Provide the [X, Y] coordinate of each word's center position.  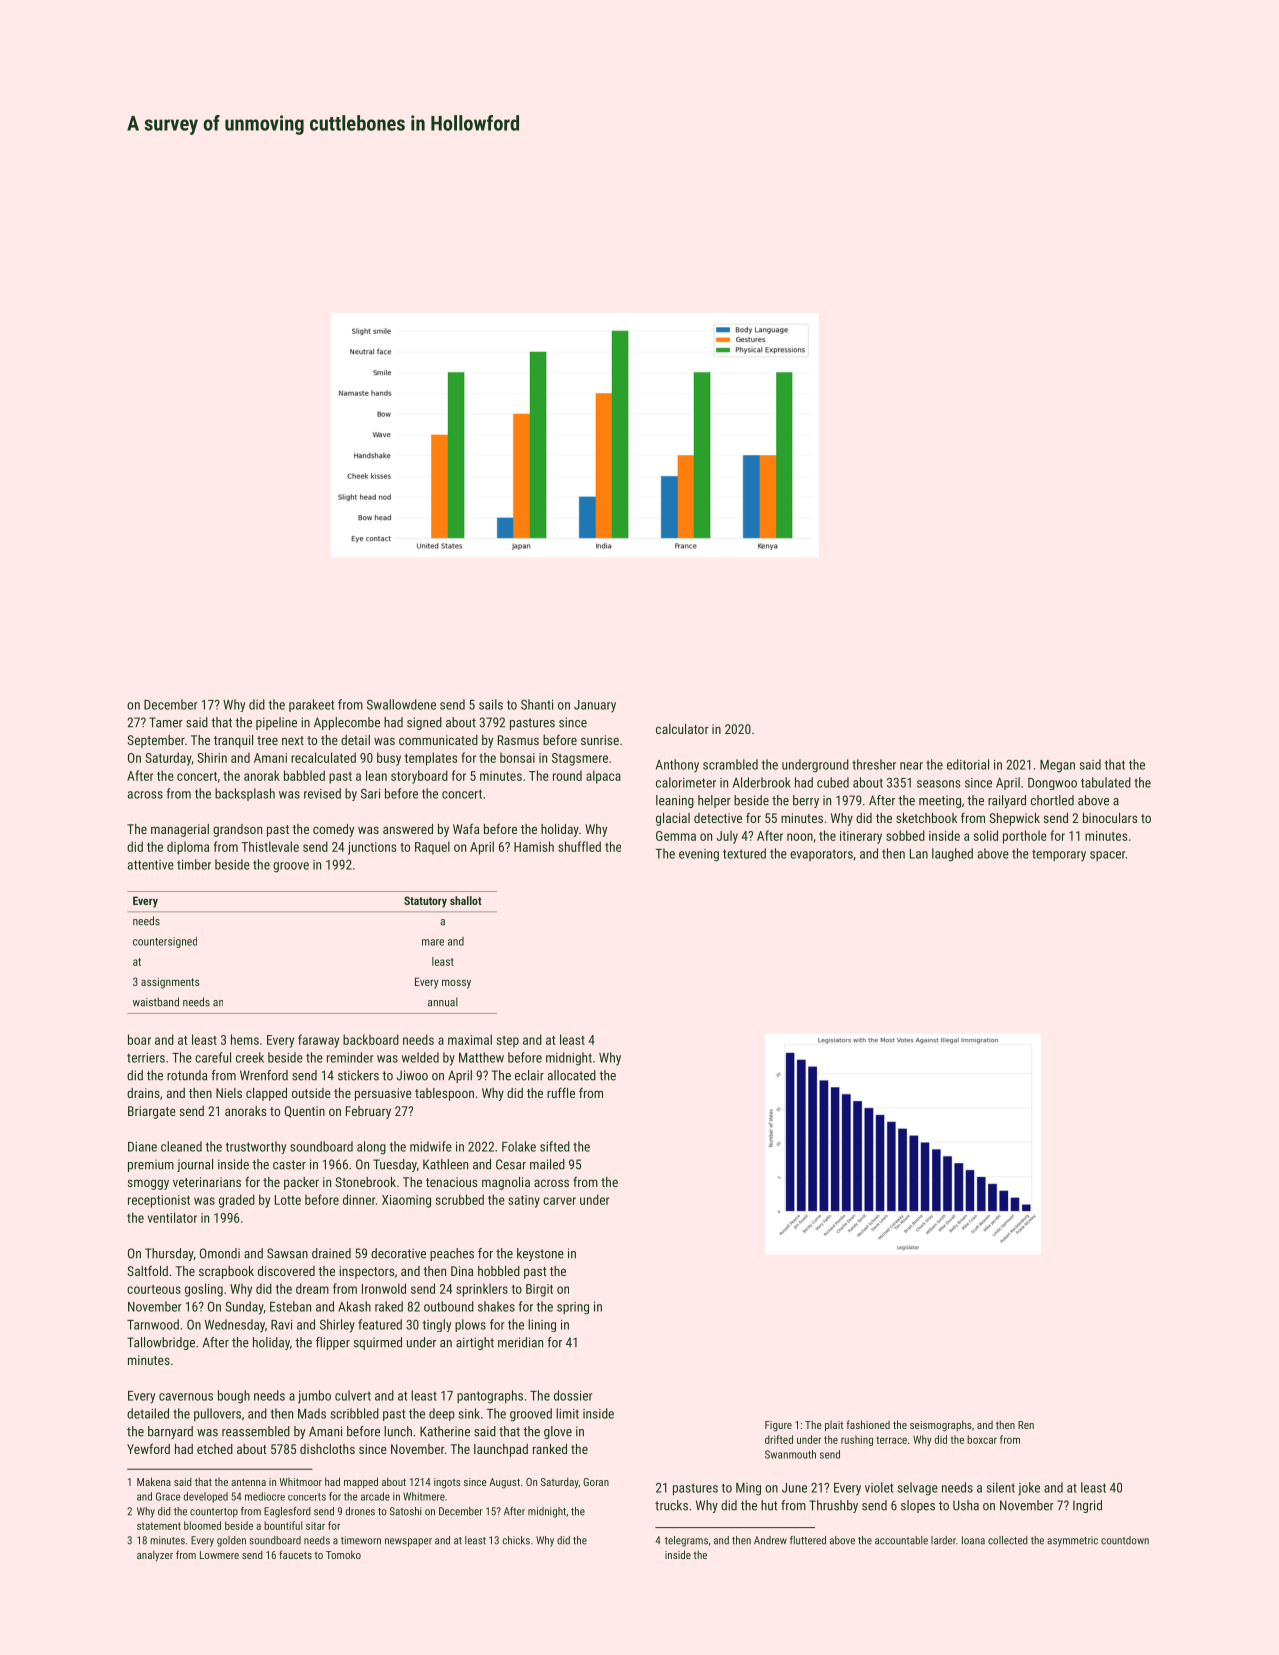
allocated [572, 1075]
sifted [555, 1146]
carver [559, 1201]
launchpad [501, 1450]
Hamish [534, 846]
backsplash [245, 794]
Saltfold [147, 1270]
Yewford [148, 1448]
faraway [318, 1041]
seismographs [941, 1426]
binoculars [1110, 818]
